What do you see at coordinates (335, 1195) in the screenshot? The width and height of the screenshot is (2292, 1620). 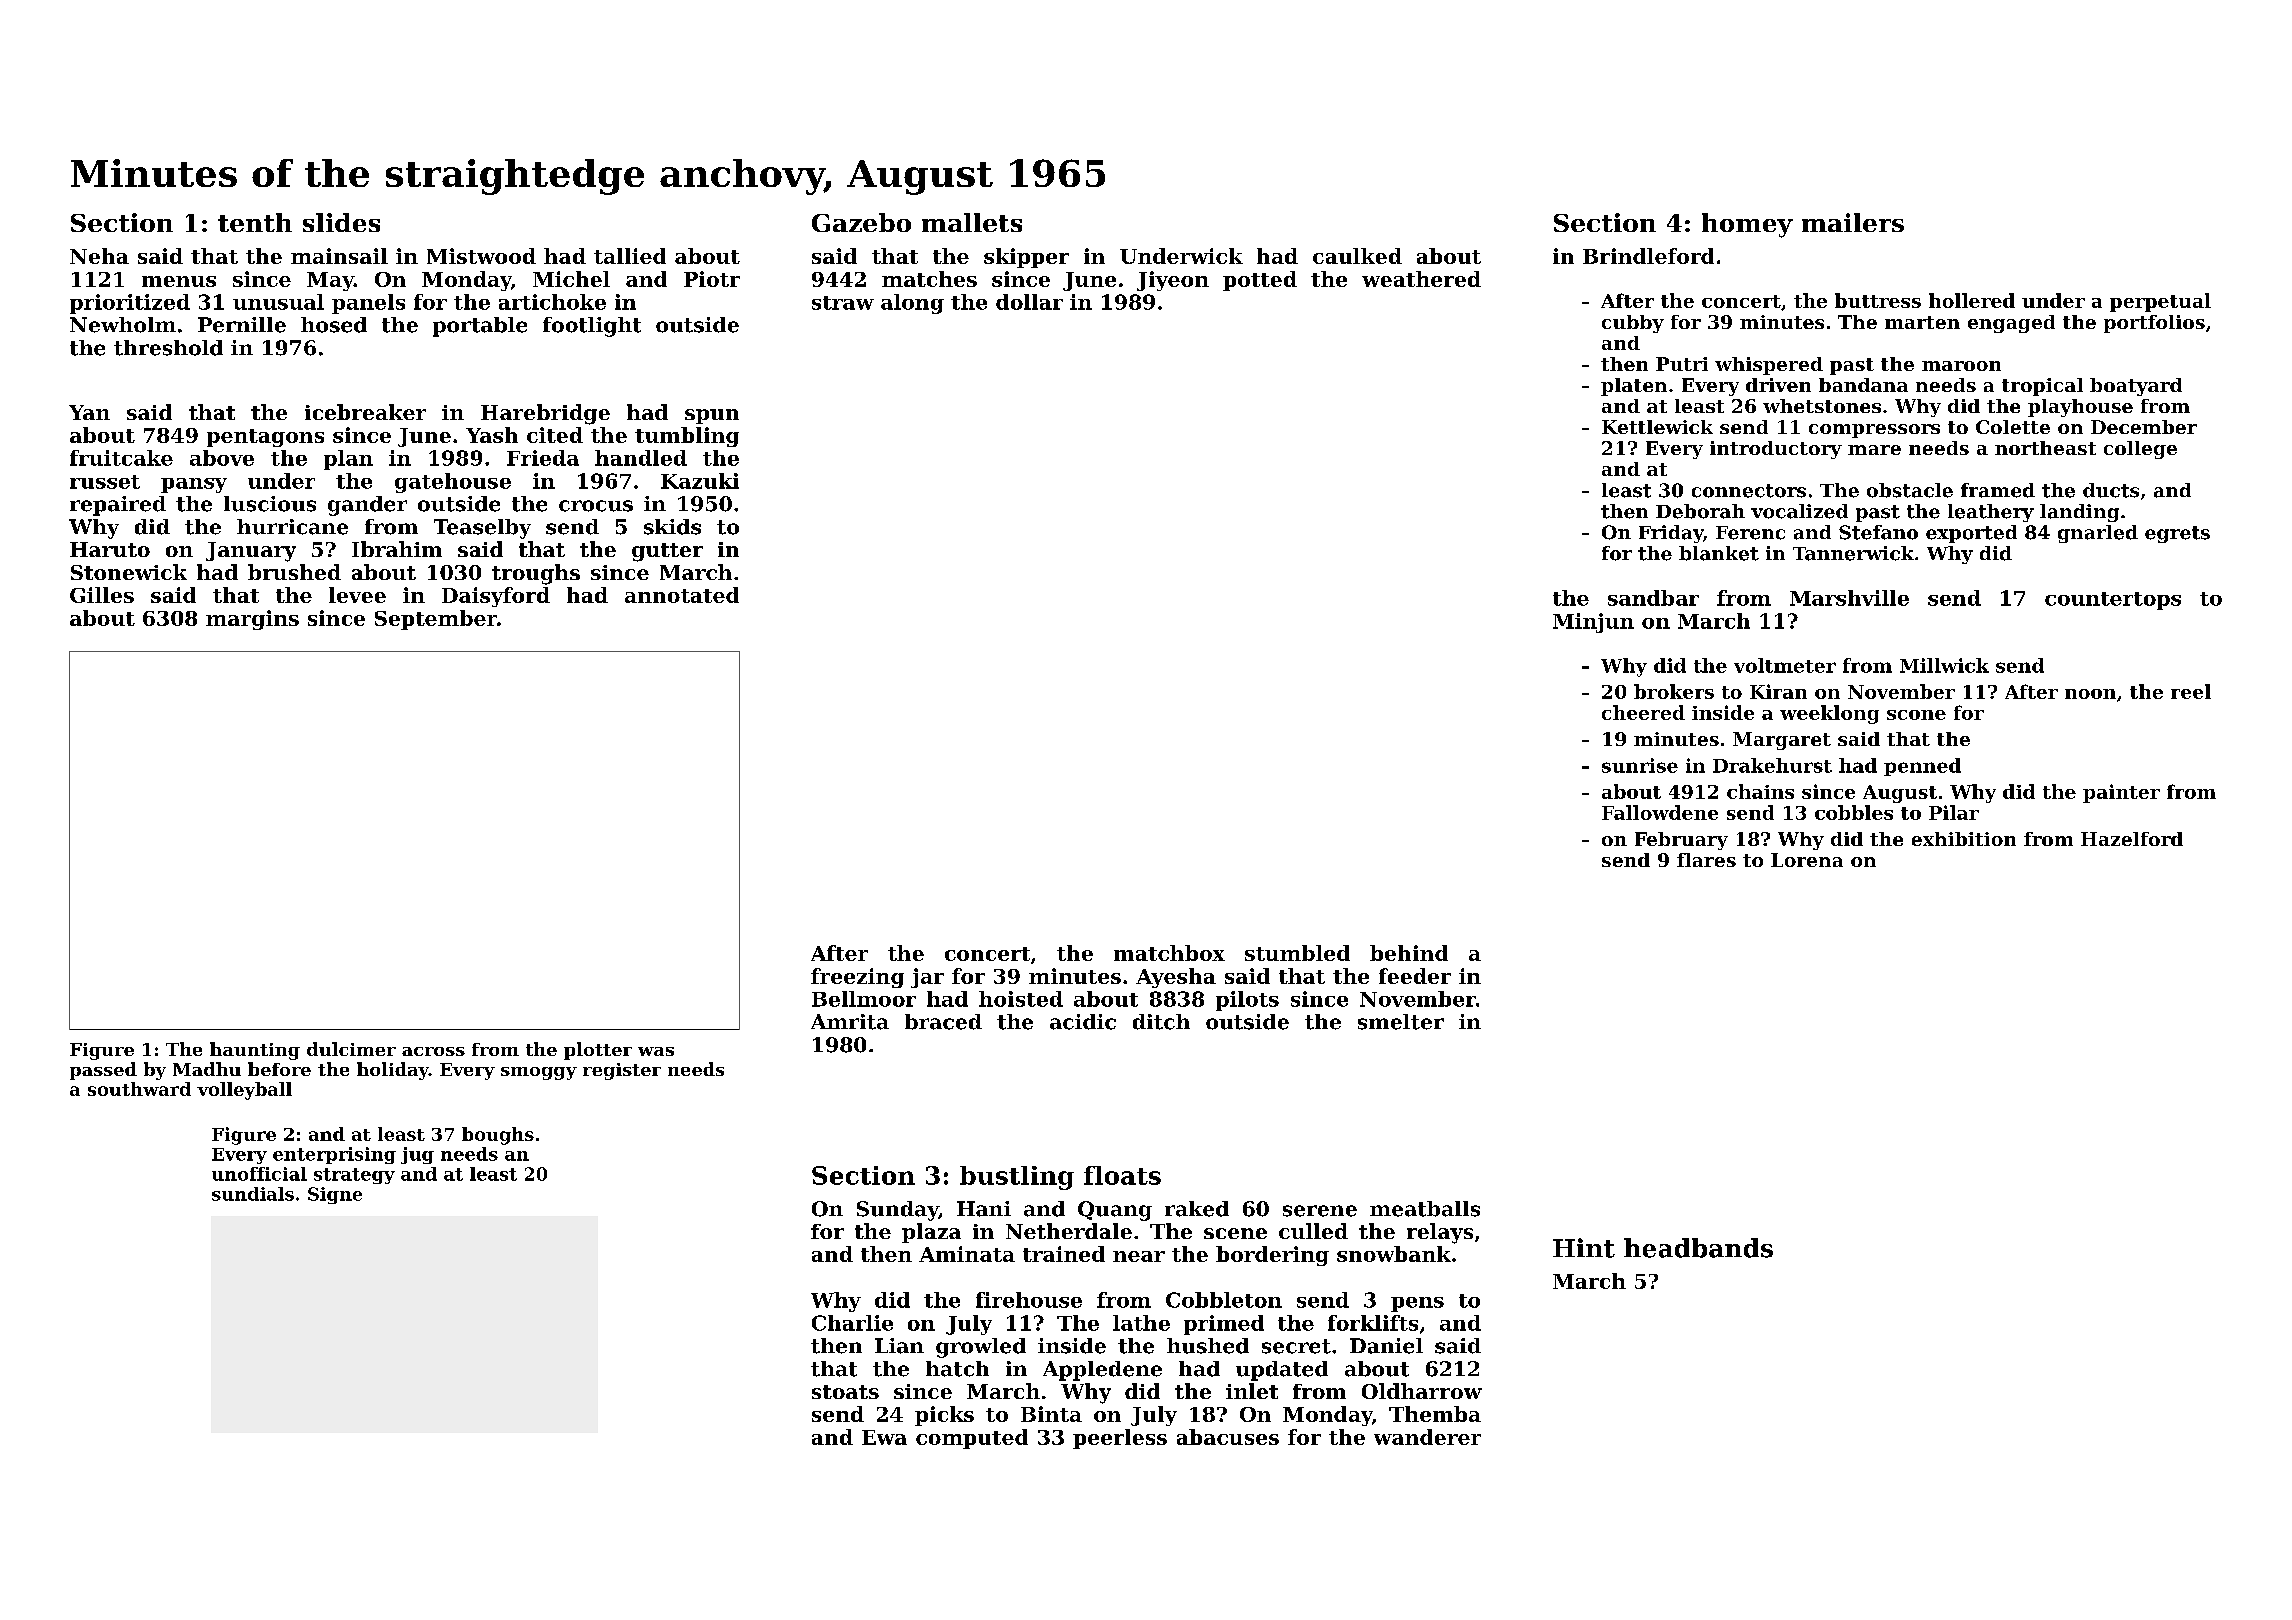 I see `Signe` at bounding box center [335, 1195].
